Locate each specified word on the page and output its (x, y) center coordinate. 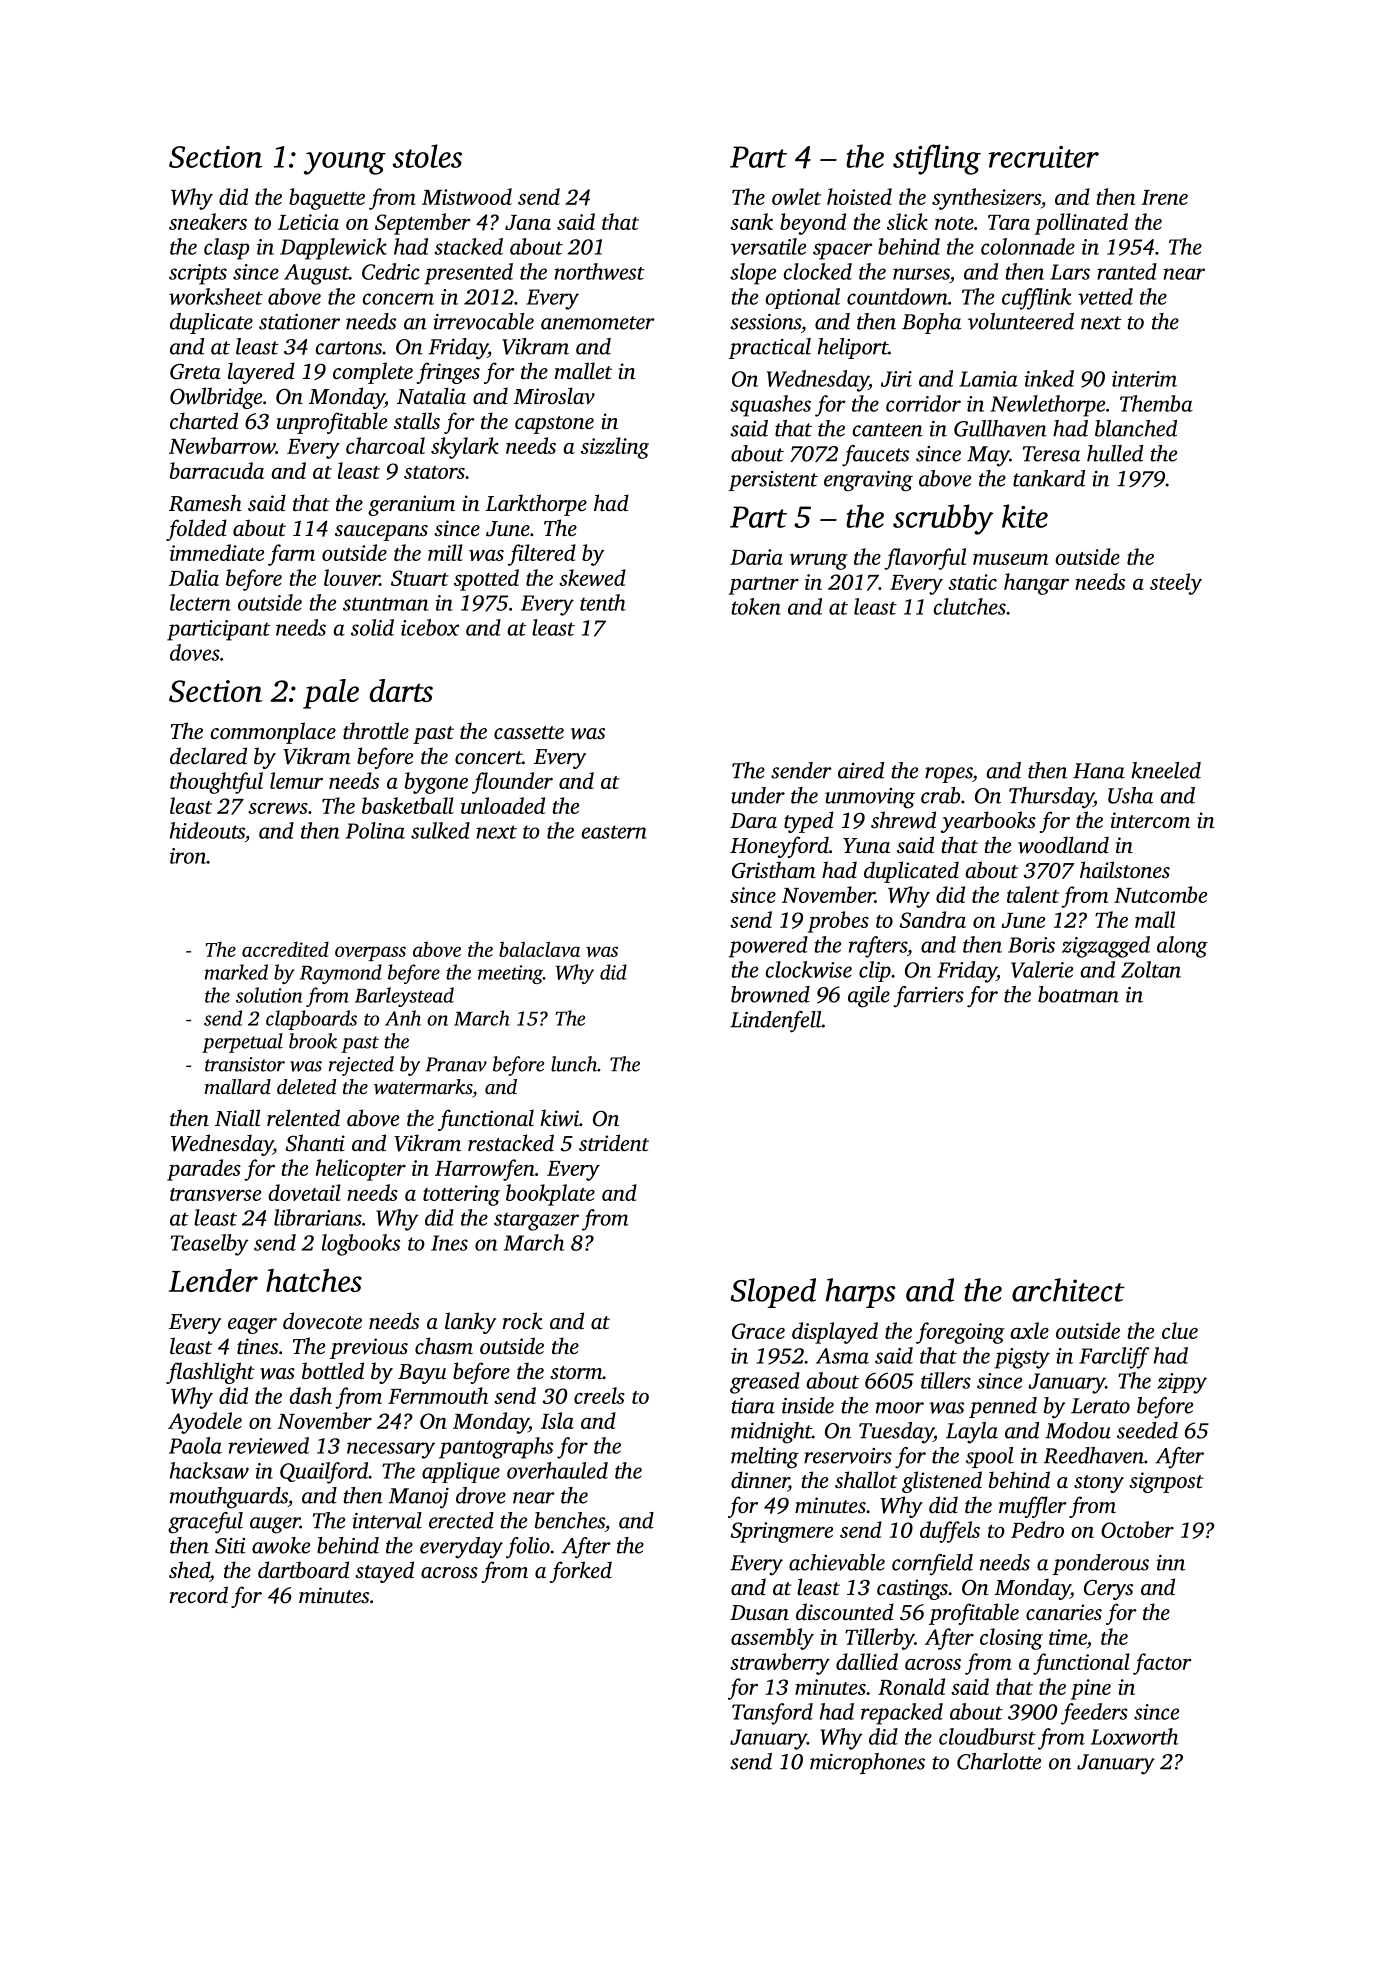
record (199, 1594)
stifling (937, 159)
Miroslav (554, 396)
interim (1144, 379)
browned (770, 994)
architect (1068, 1290)
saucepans (381, 533)
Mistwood (467, 196)
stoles (427, 156)
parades (204, 1170)
